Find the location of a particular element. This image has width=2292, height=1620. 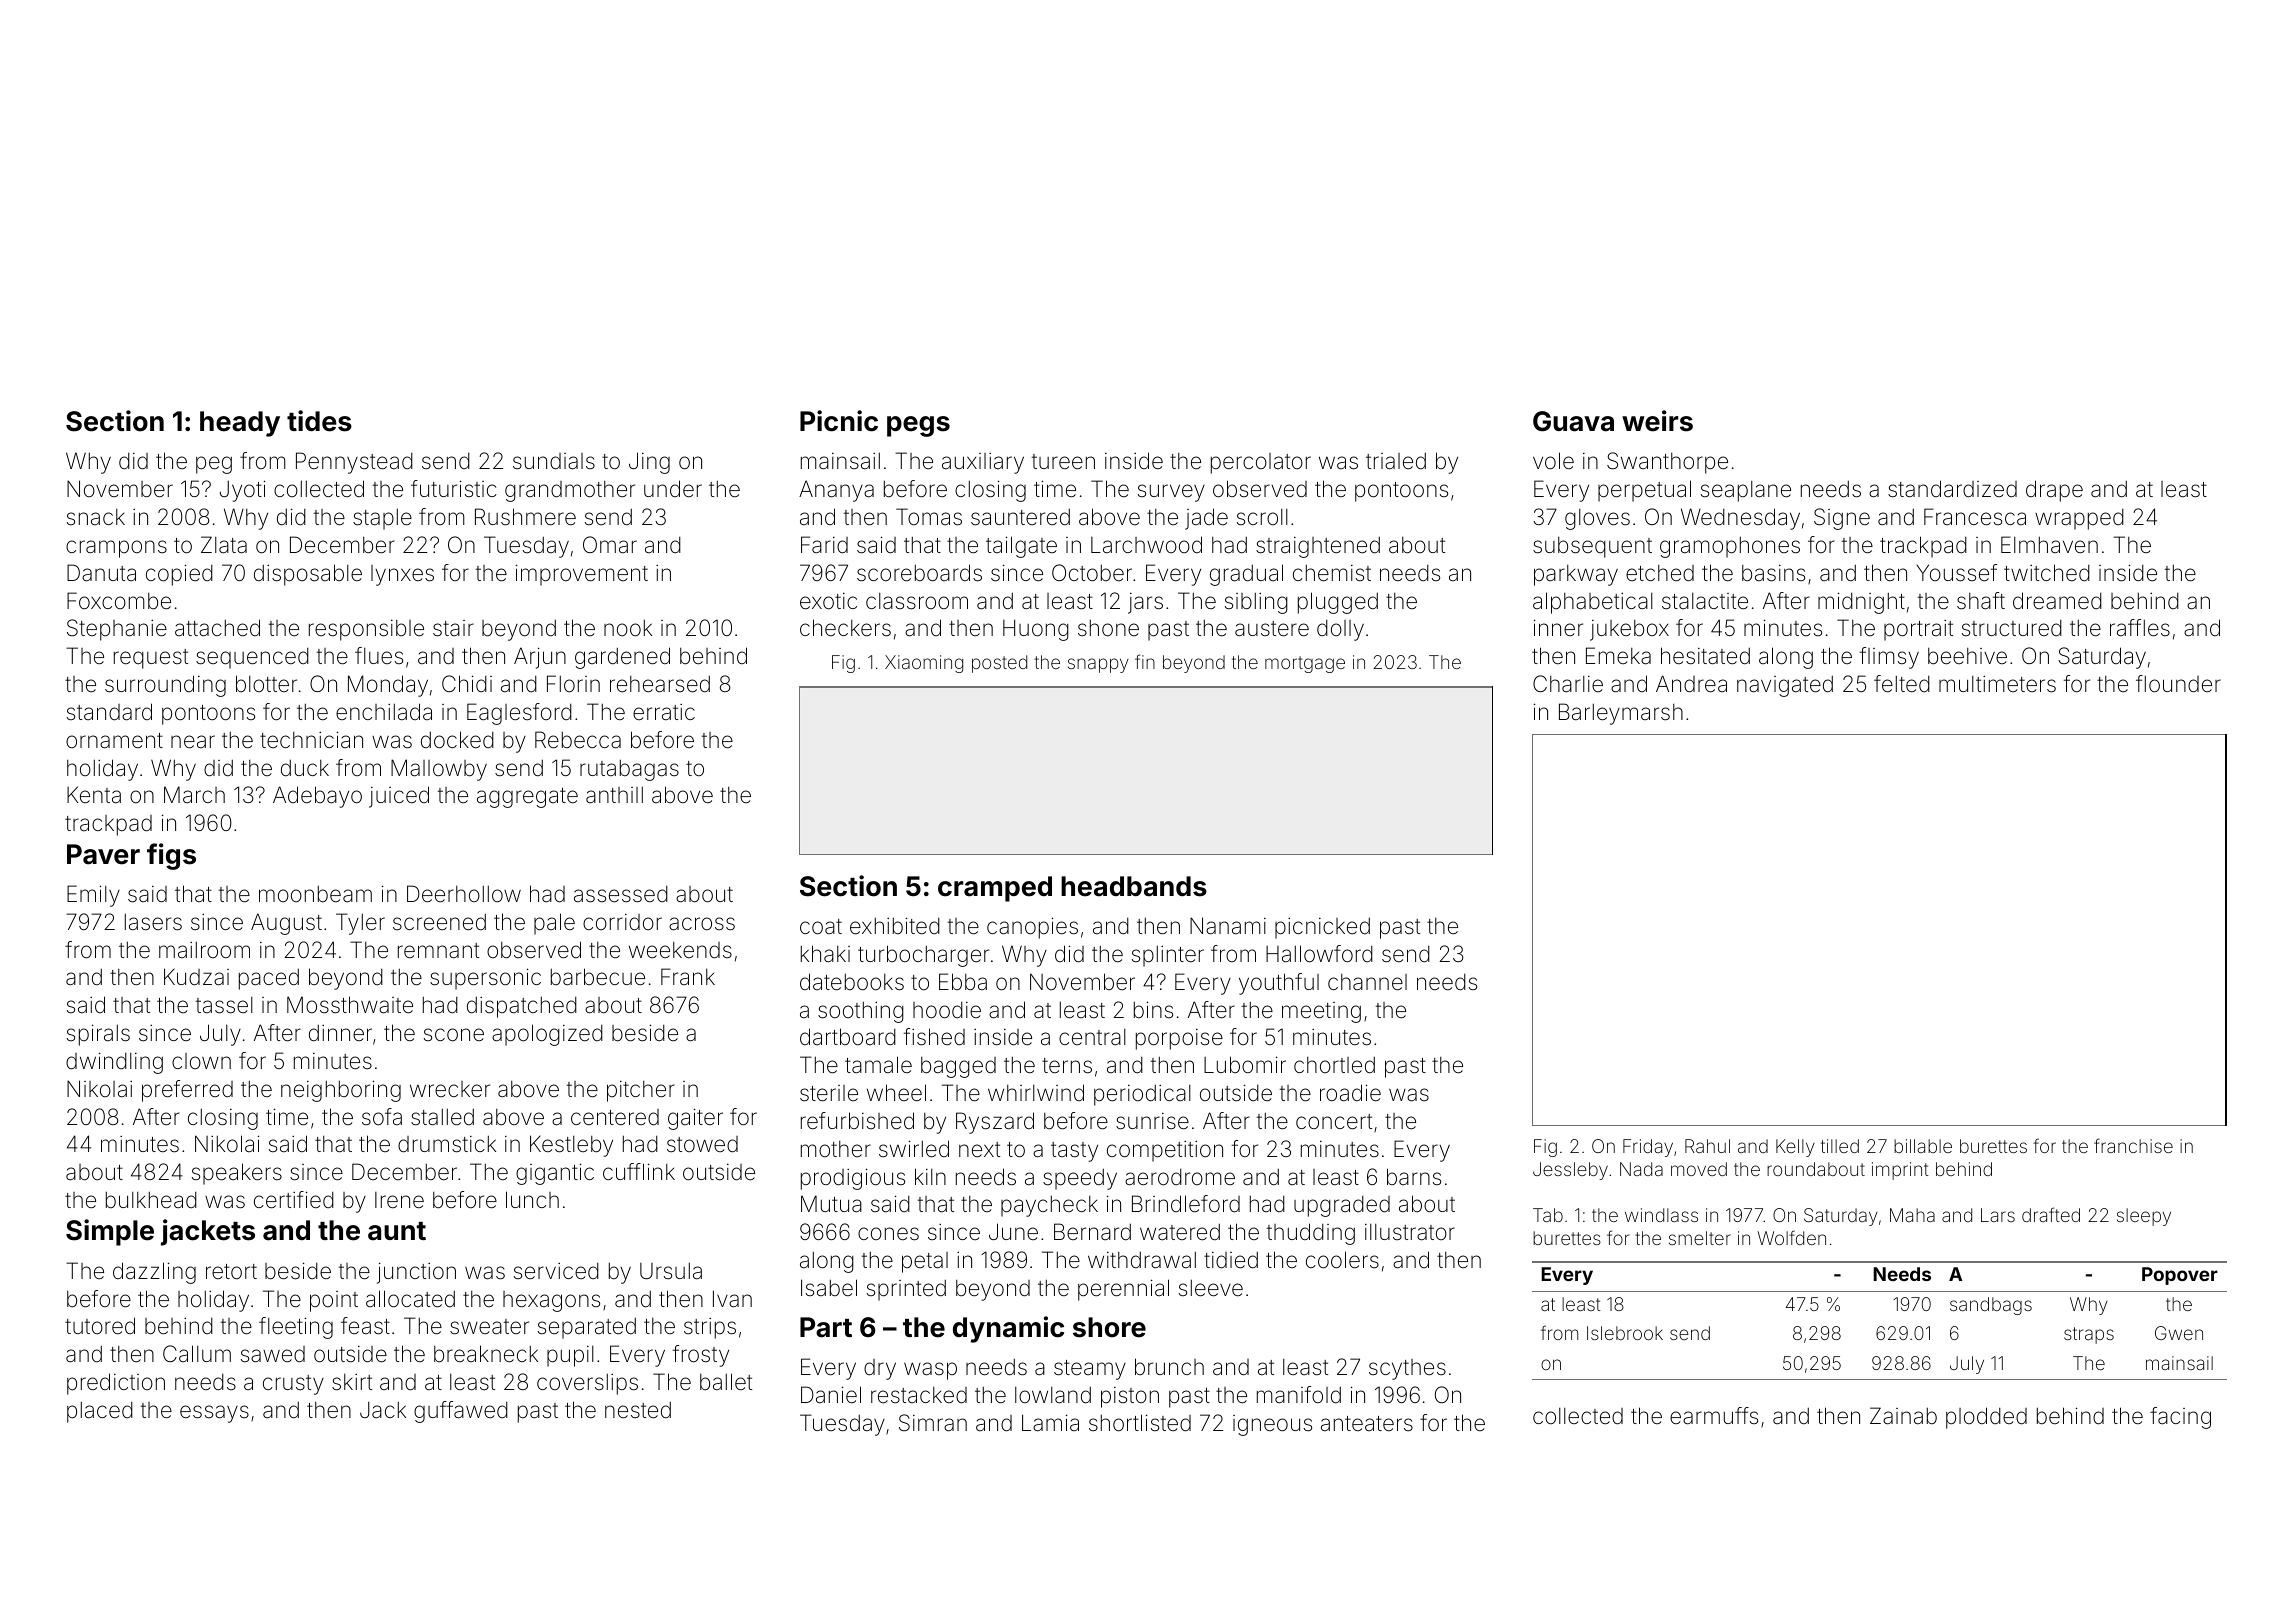

nested is located at coordinates (638, 1410).
